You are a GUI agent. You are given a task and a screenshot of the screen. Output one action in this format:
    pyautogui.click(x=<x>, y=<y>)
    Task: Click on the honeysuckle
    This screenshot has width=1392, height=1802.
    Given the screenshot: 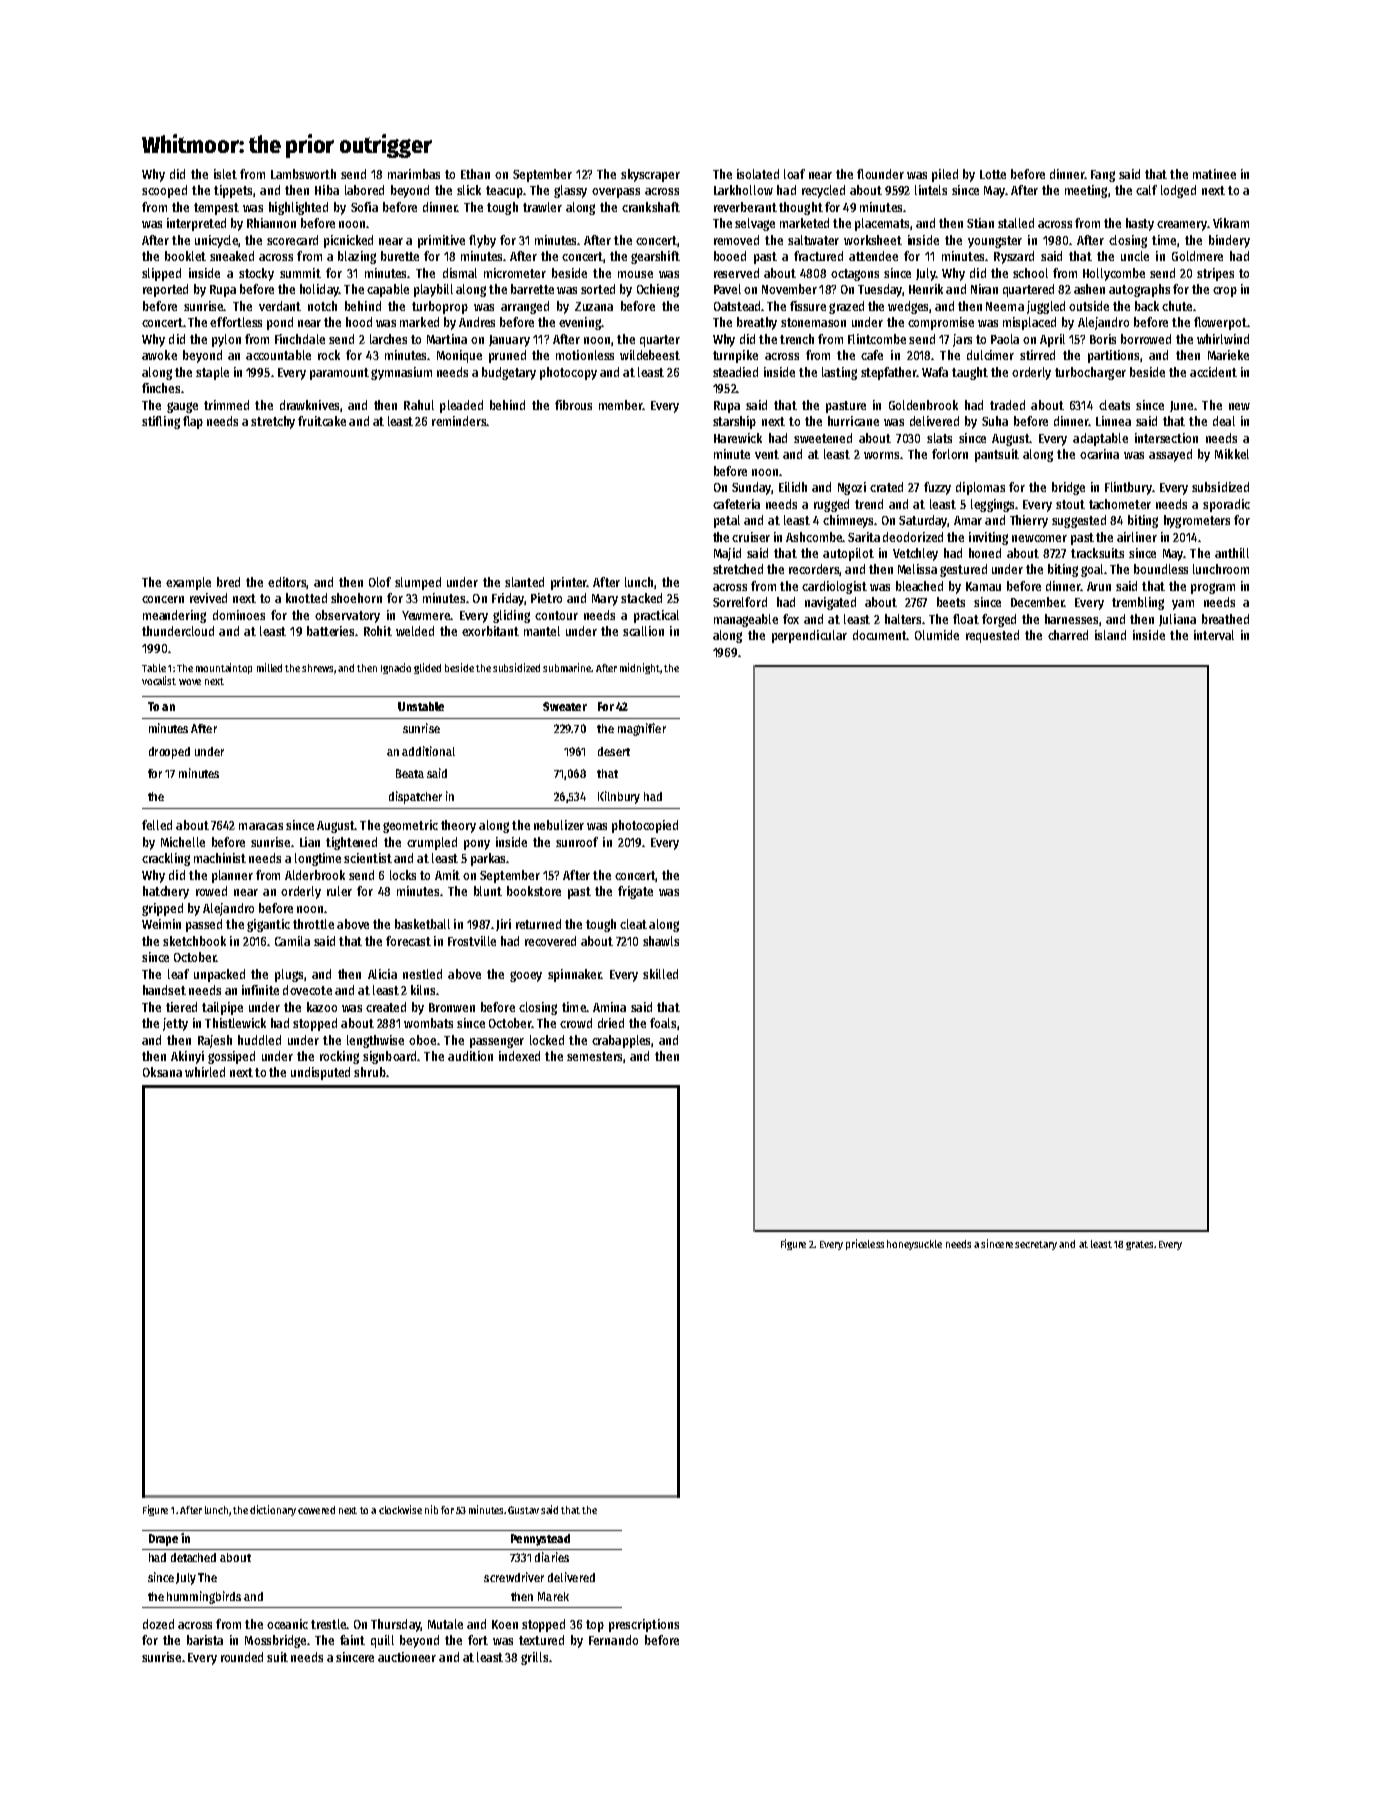 What is the action you would take?
    pyautogui.click(x=914, y=1245)
